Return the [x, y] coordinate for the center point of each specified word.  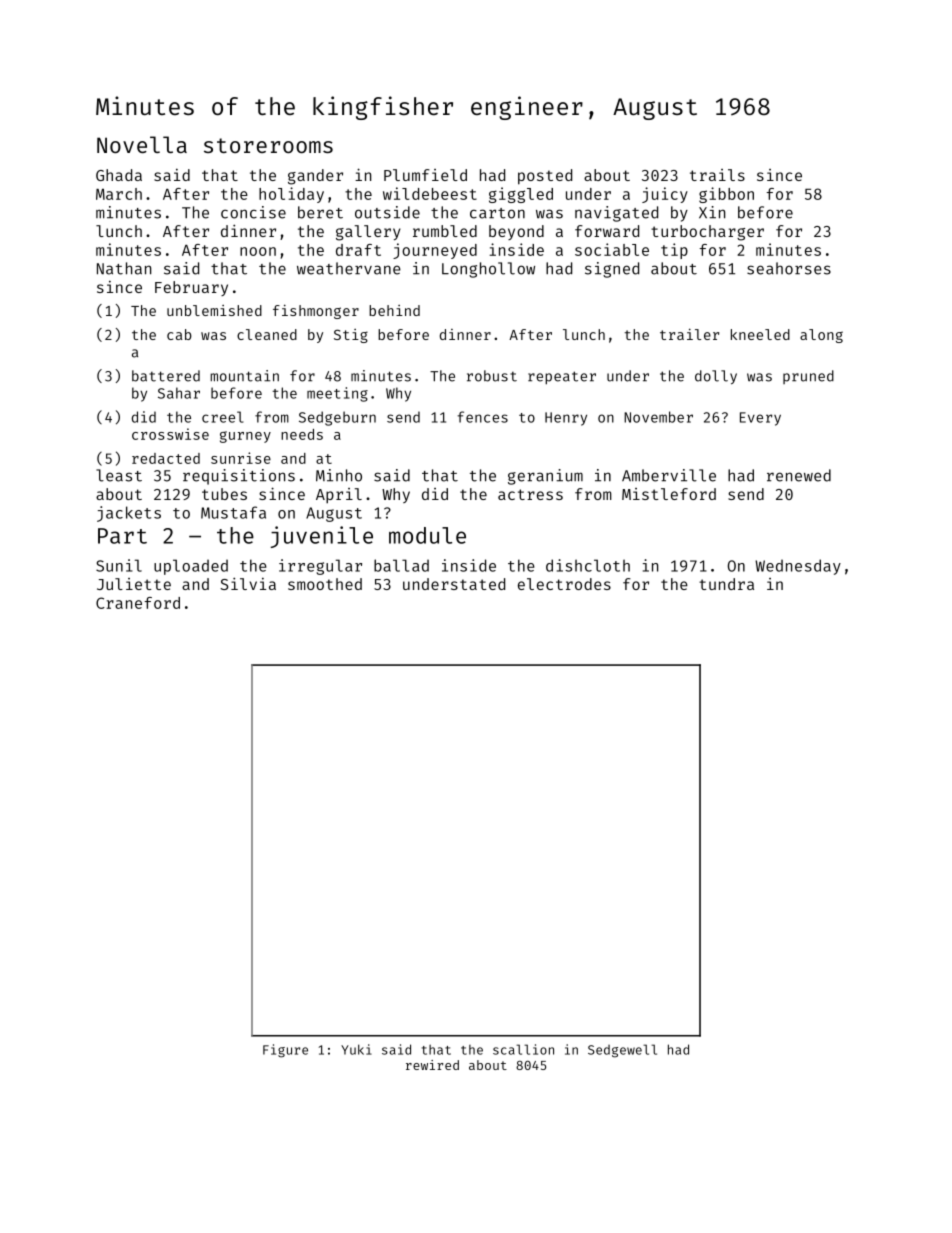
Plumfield [425, 175]
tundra [726, 584]
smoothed [325, 584]
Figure [285, 1051]
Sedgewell [622, 1051]
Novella [142, 144]
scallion [523, 1049]
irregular [320, 567]
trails [717, 175]
